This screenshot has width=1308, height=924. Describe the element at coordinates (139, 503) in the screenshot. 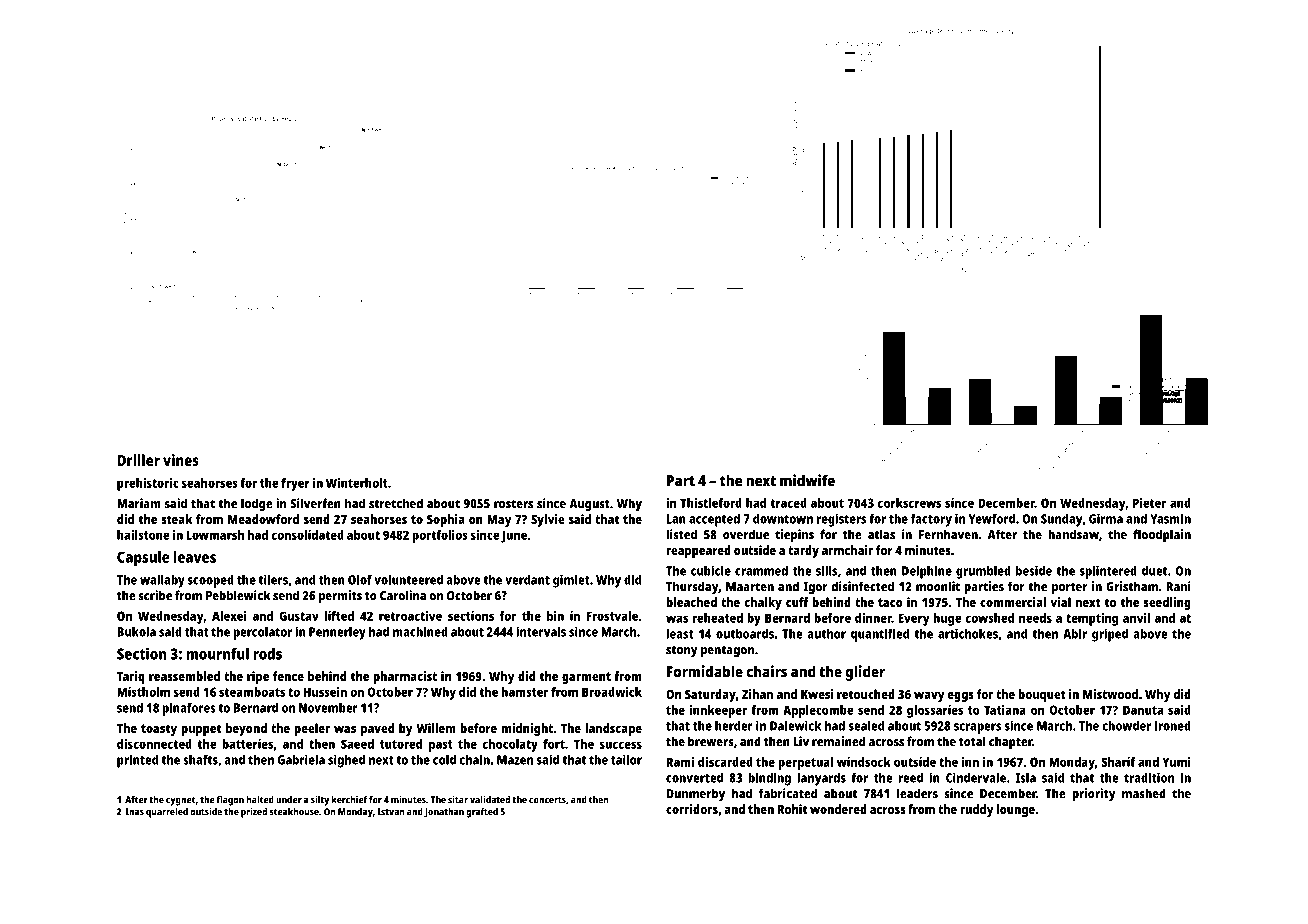

I see `Mariam` at that location.
